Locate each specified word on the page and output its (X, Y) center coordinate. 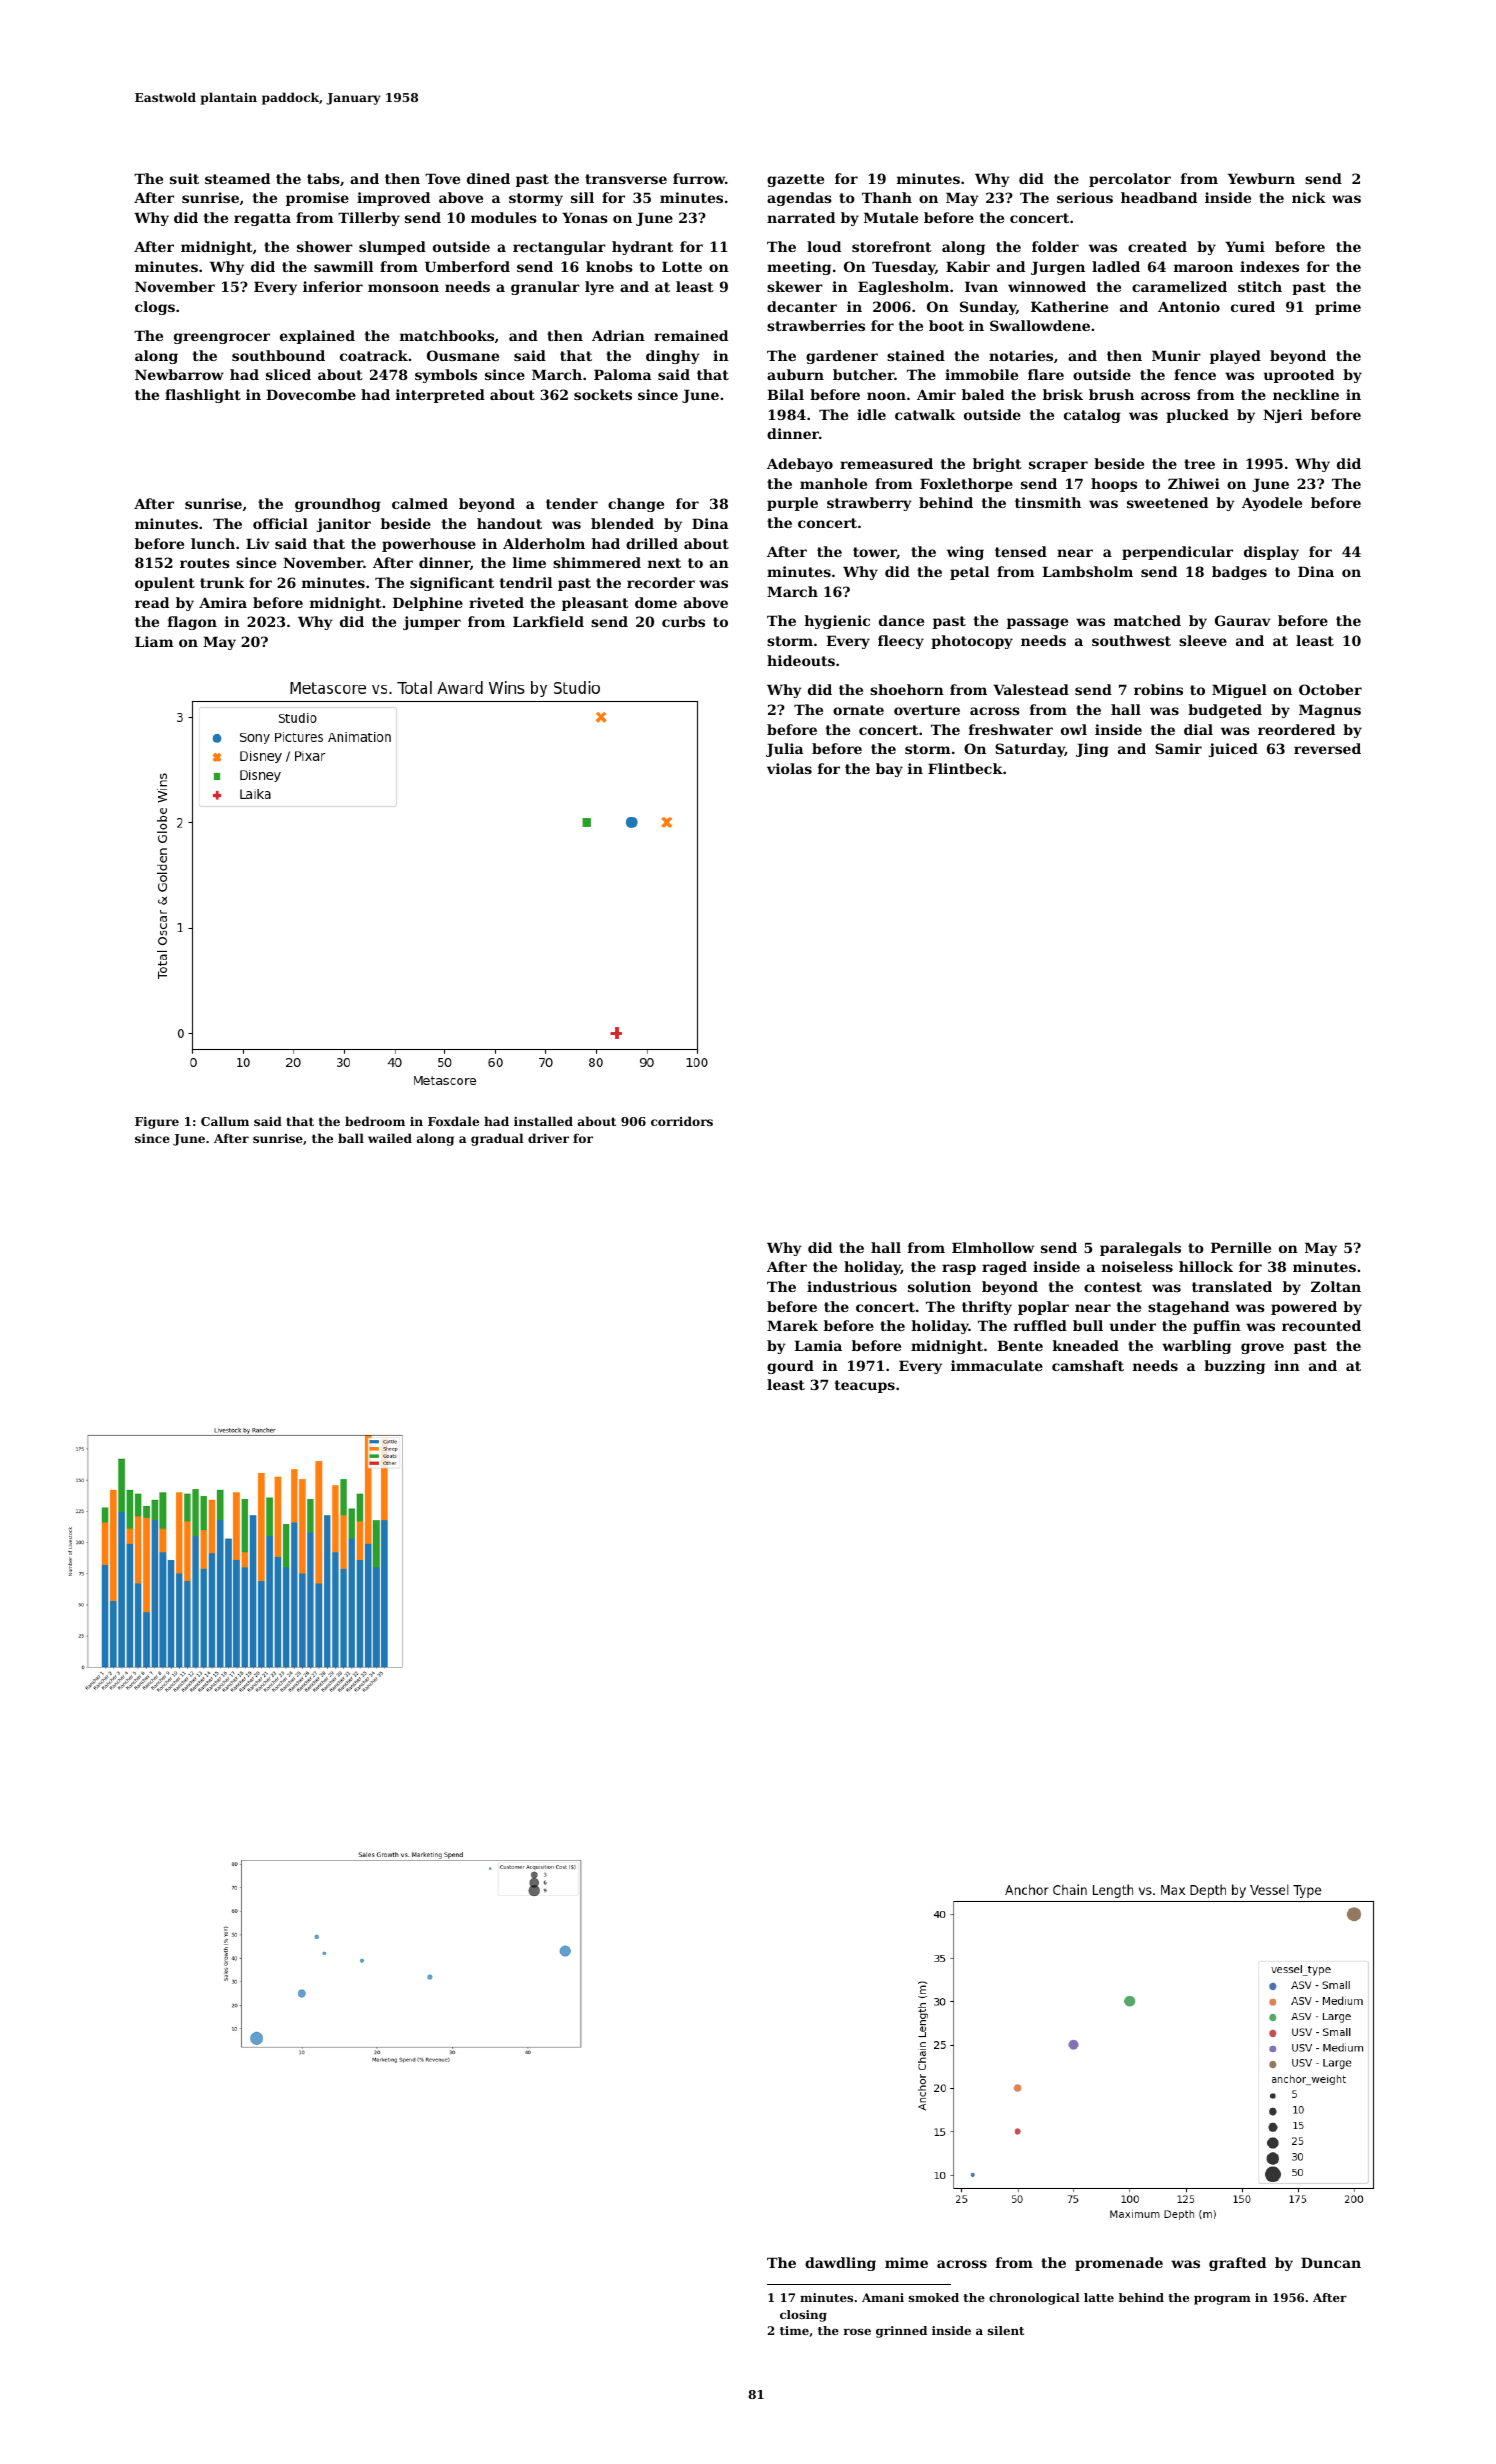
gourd (790, 1367)
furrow (699, 178)
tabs (323, 178)
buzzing (1234, 1367)
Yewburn (1261, 178)
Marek (792, 1325)
